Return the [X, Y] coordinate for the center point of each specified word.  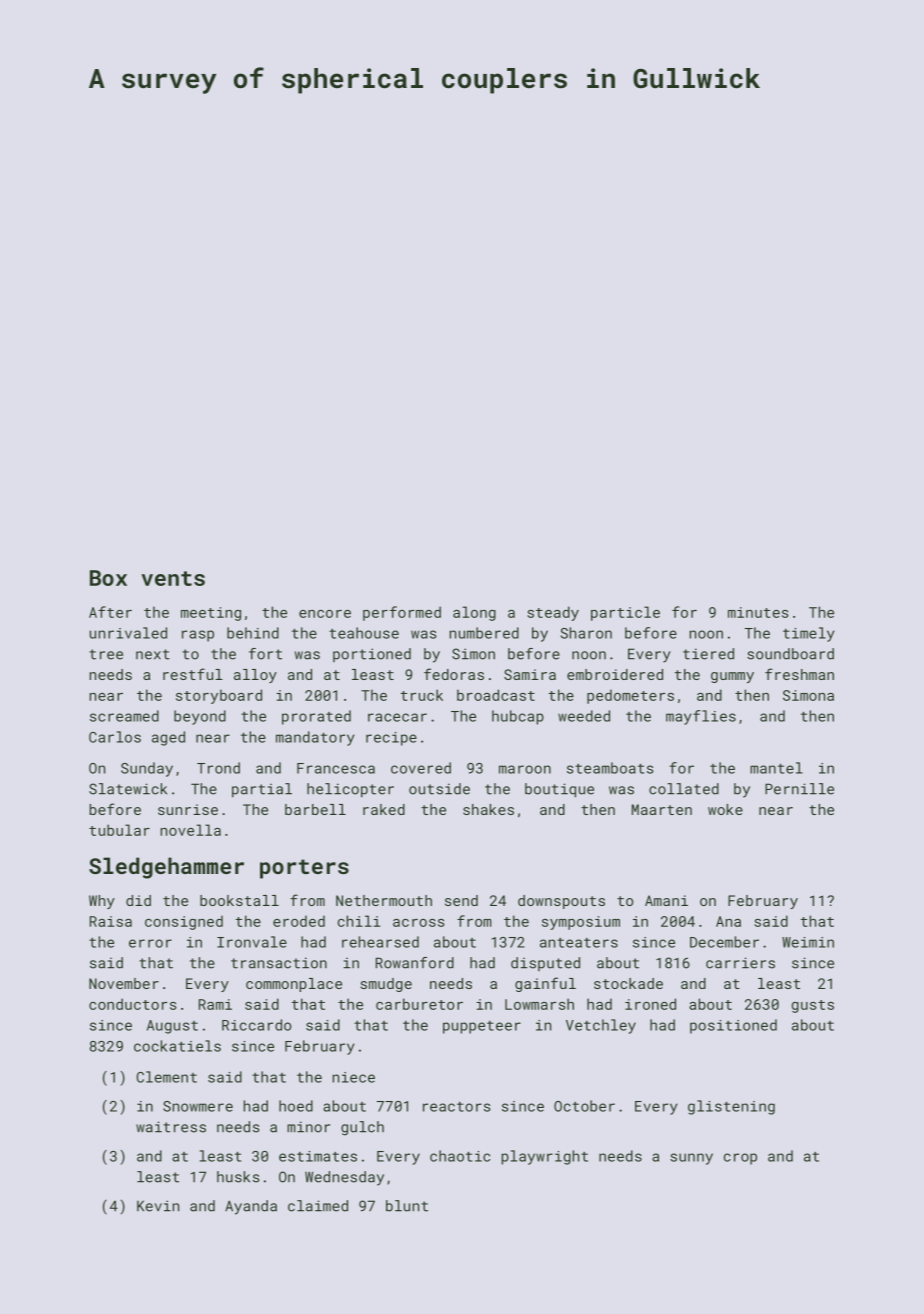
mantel [776, 768]
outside [439, 789]
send [461, 900]
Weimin [808, 942]
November [124, 983]
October [584, 1106]
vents [173, 578]
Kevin [158, 1206]
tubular [119, 830]
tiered [708, 654]
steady [553, 613]
